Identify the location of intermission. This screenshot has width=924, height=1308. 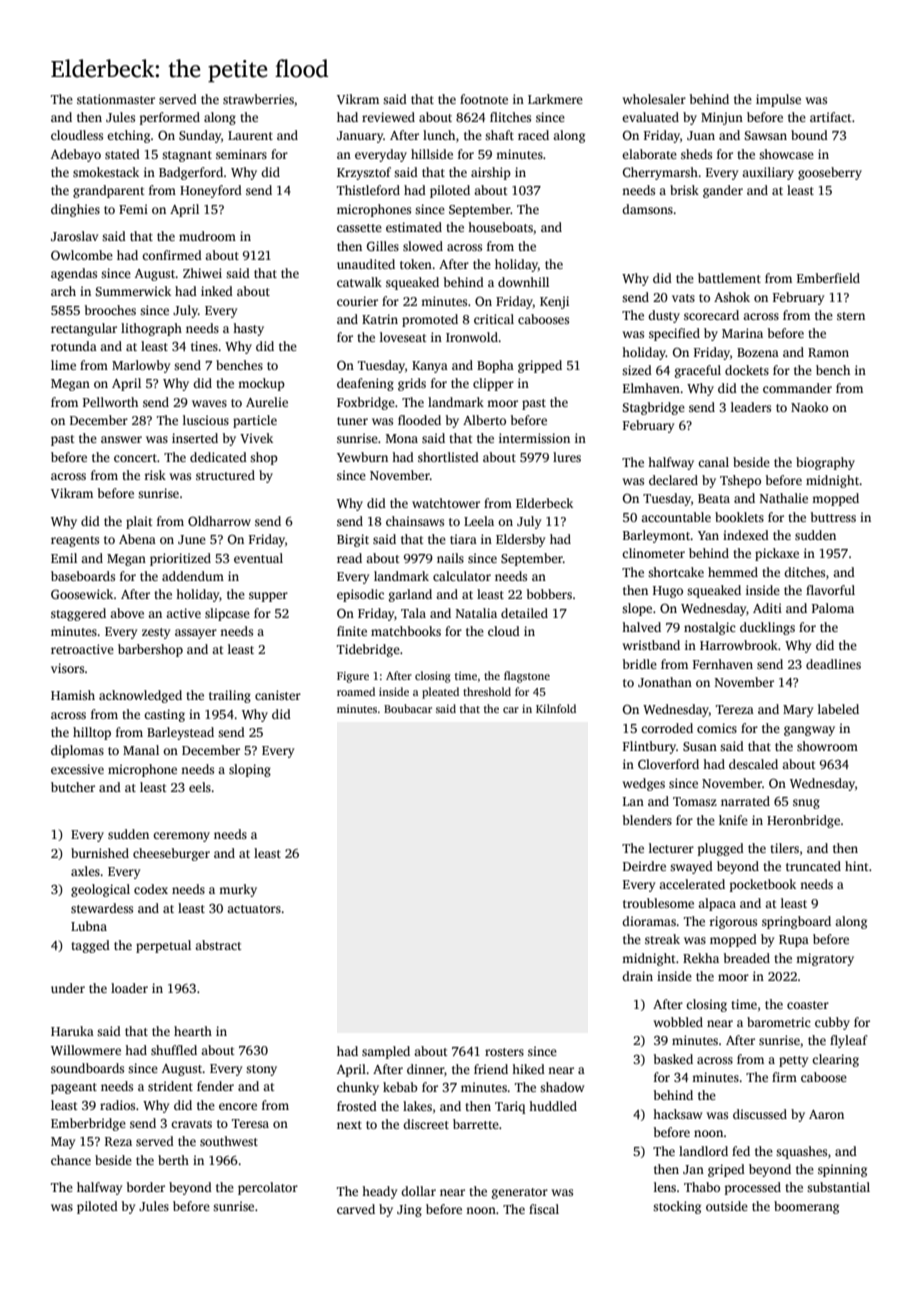
(534, 438).
